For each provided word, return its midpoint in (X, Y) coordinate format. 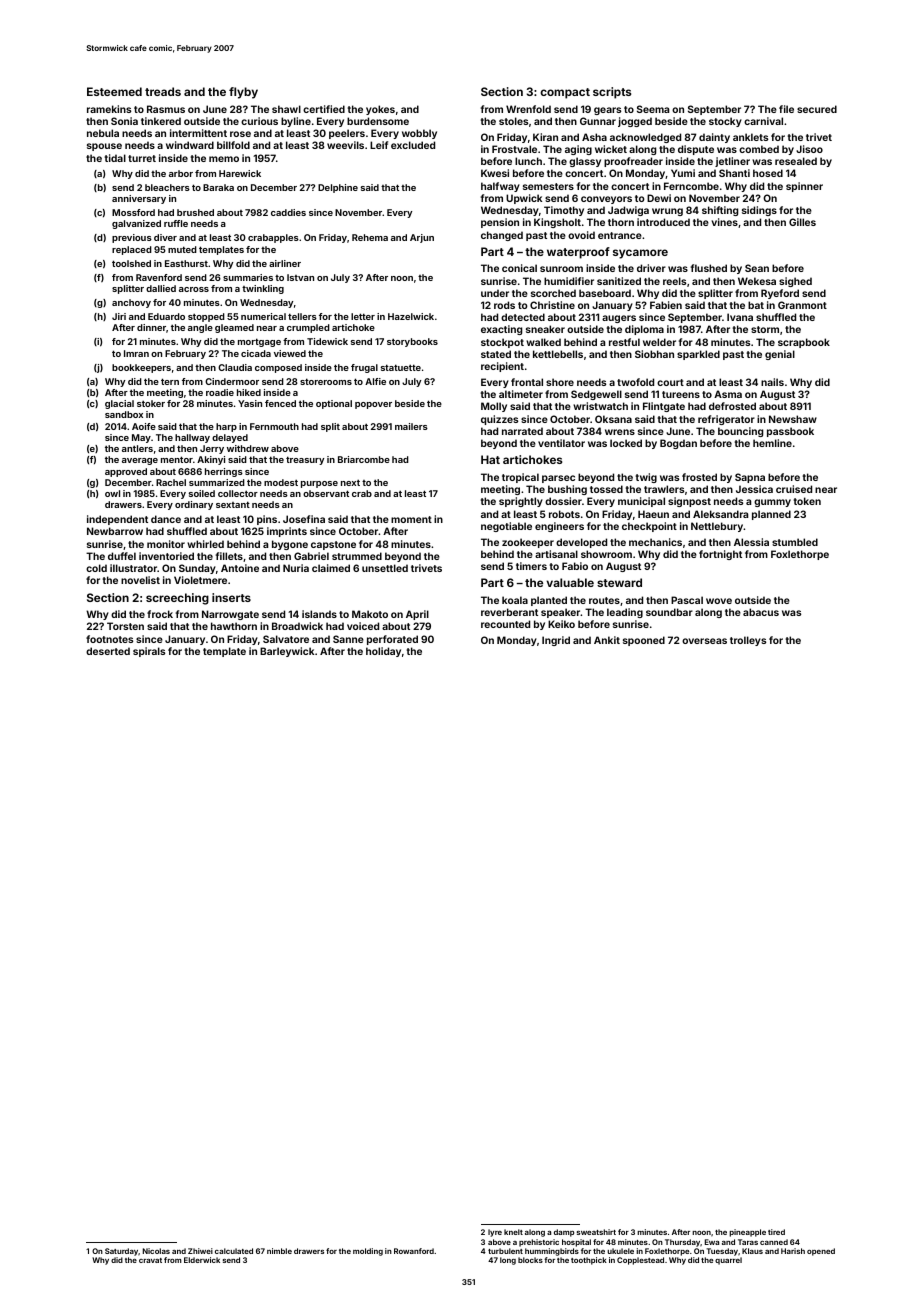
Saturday (122, 1252)
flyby (243, 93)
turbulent (505, 1251)
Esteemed (114, 91)
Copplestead (640, 1261)
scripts (612, 93)
